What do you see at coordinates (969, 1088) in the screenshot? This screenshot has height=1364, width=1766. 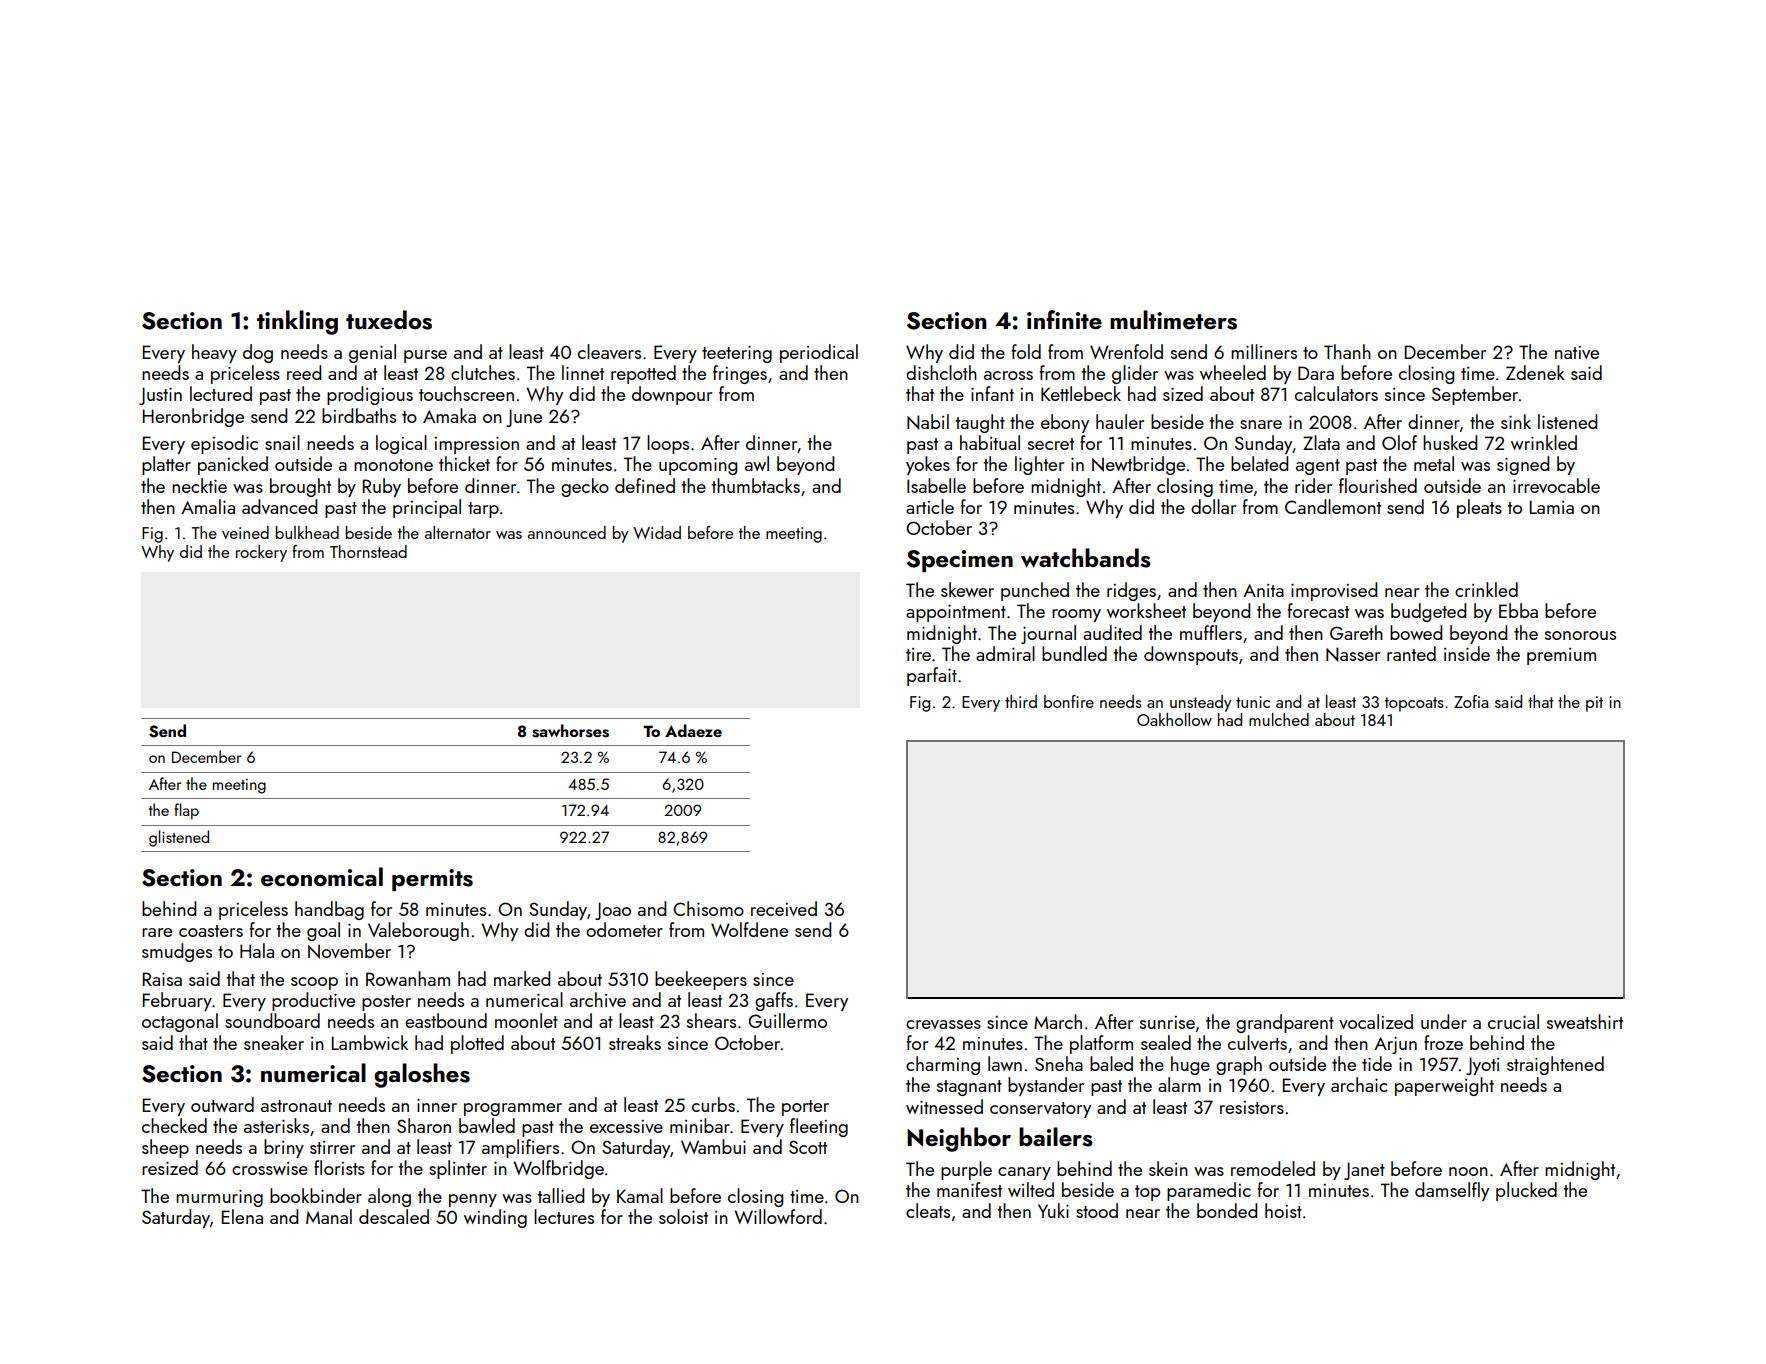 I see `stagnant` at bounding box center [969, 1088].
